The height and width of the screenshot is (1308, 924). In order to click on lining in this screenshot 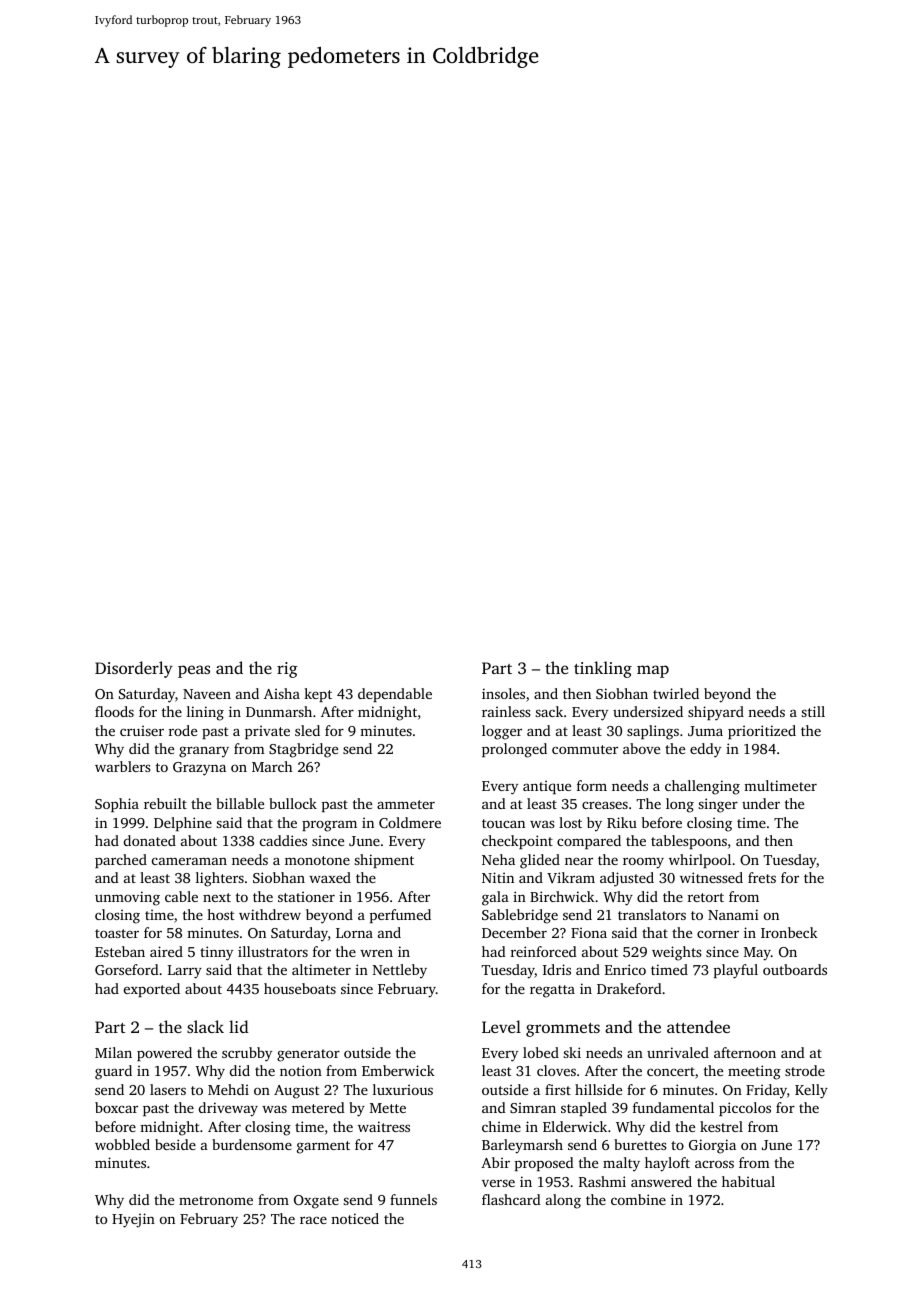, I will do `click(205, 713)`.
